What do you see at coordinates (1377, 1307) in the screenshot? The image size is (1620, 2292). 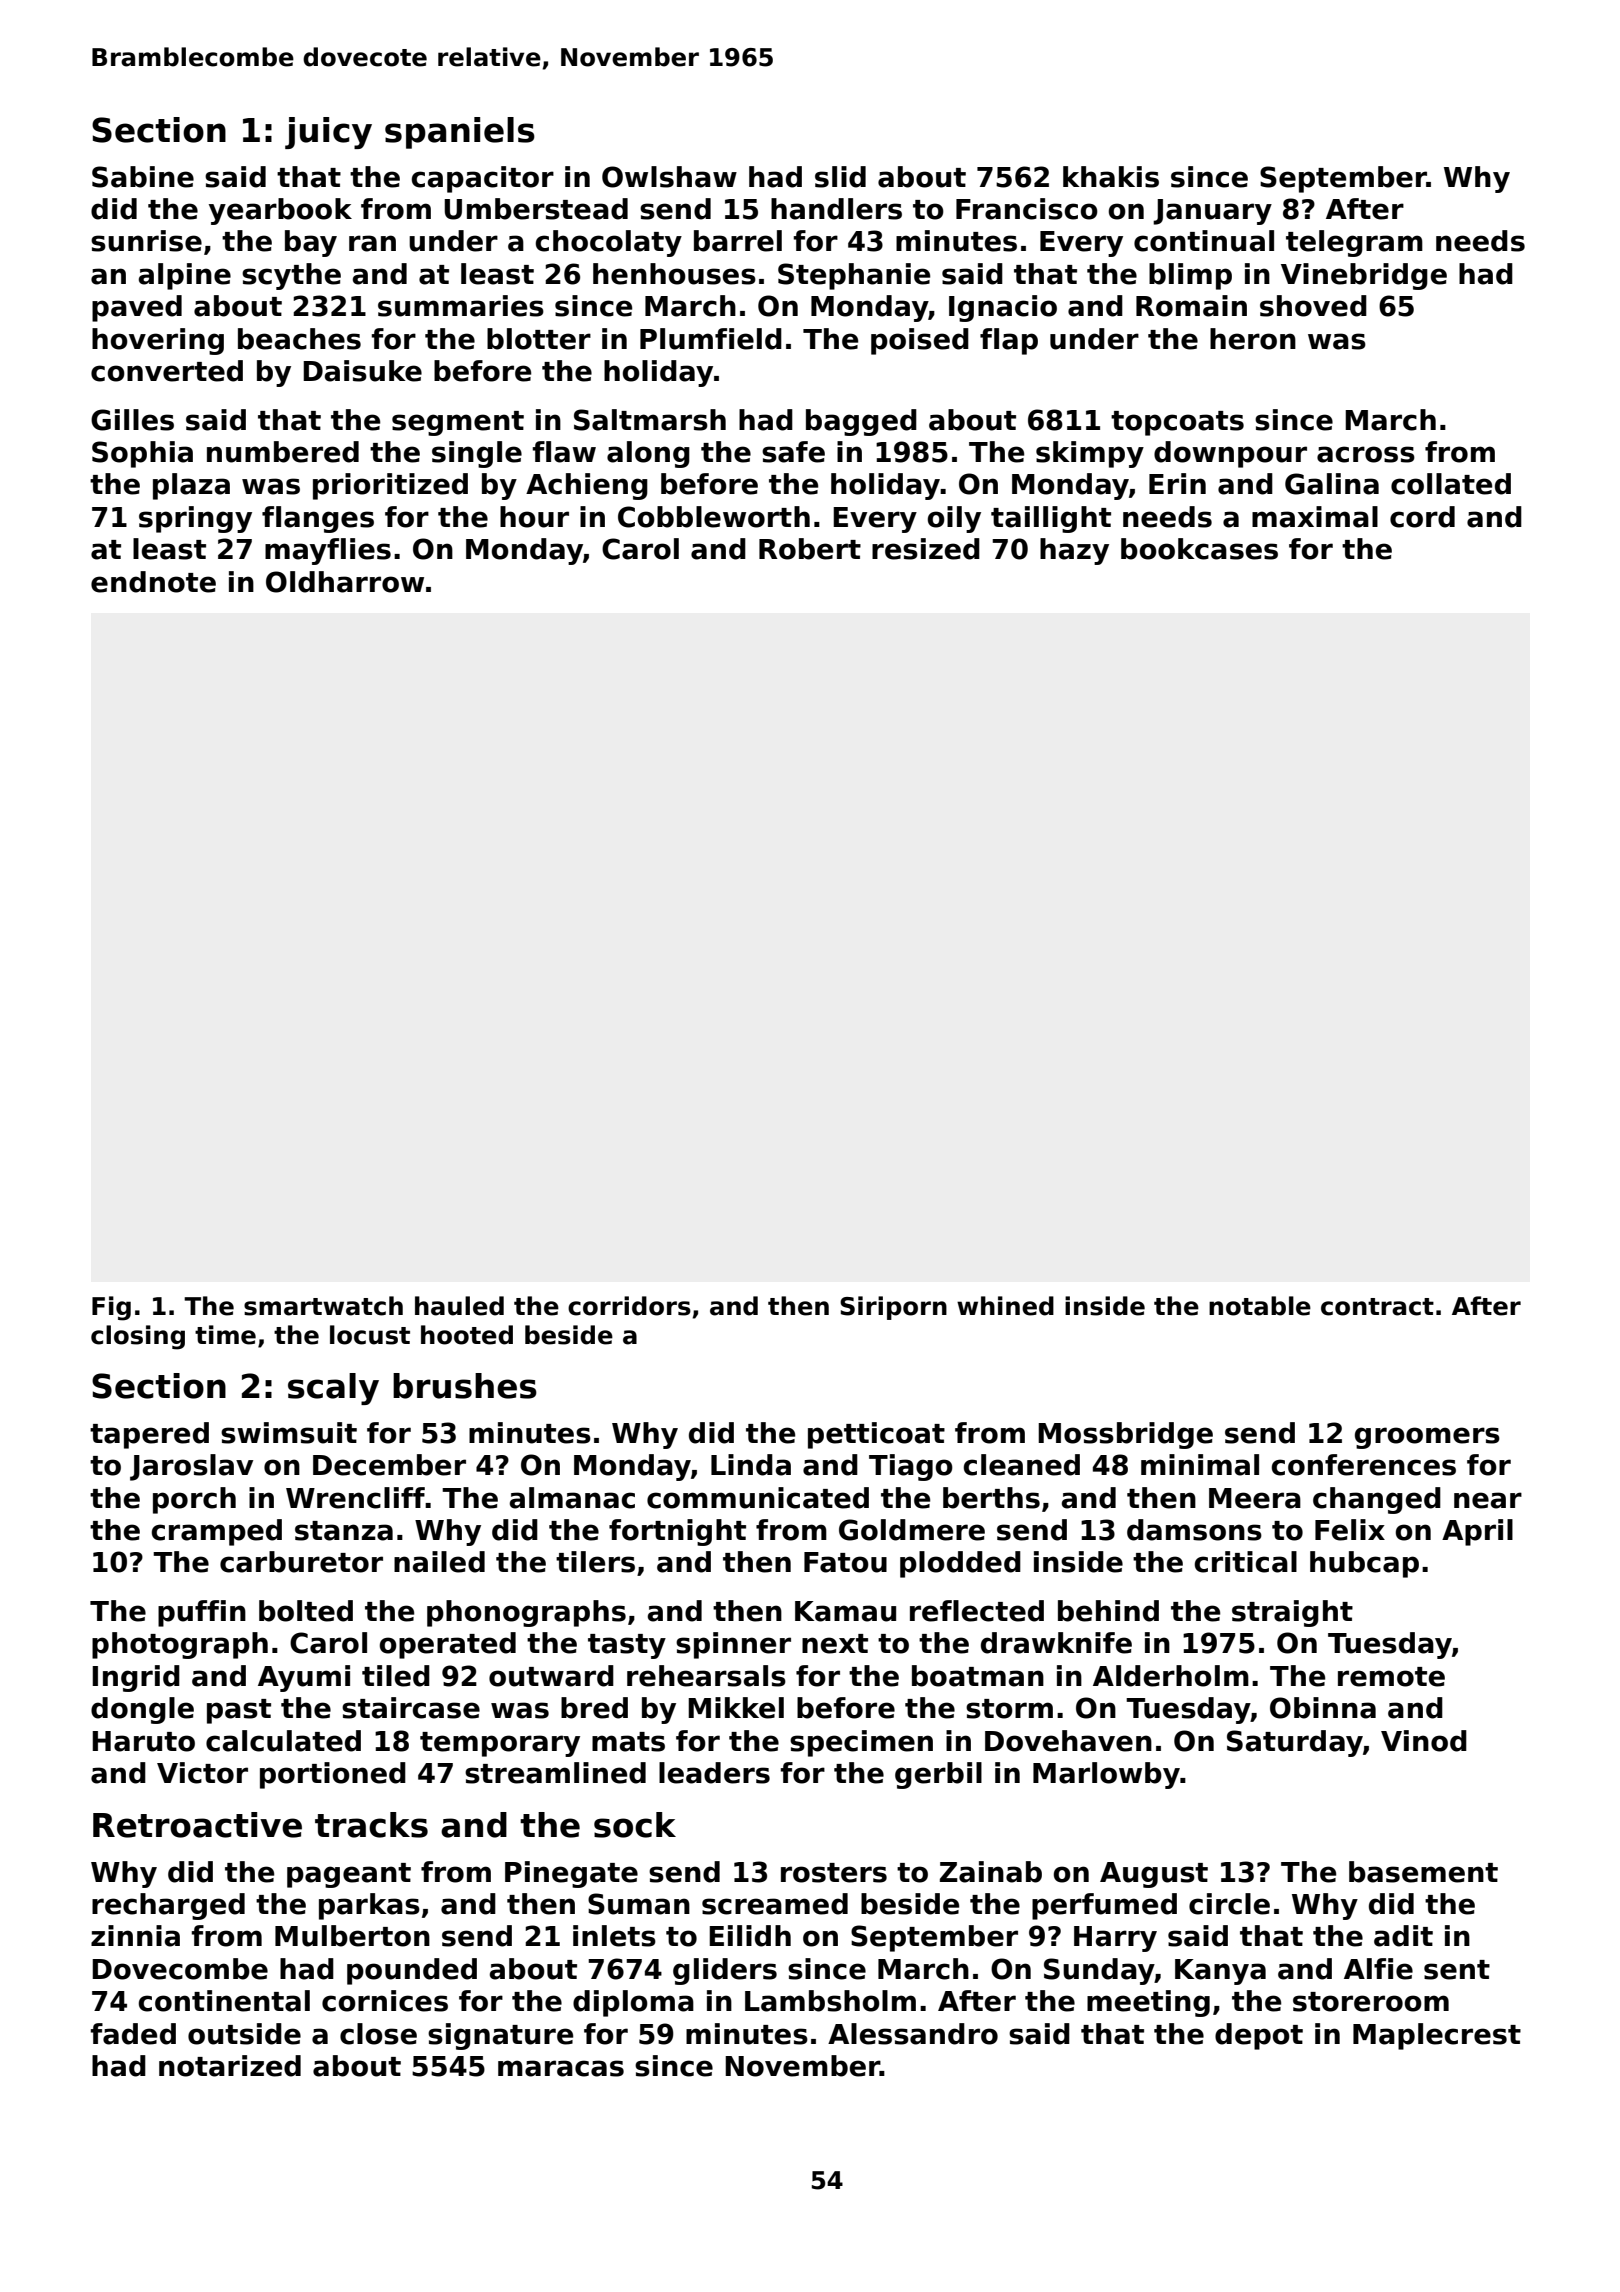 I see `contract` at bounding box center [1377, 1307].
